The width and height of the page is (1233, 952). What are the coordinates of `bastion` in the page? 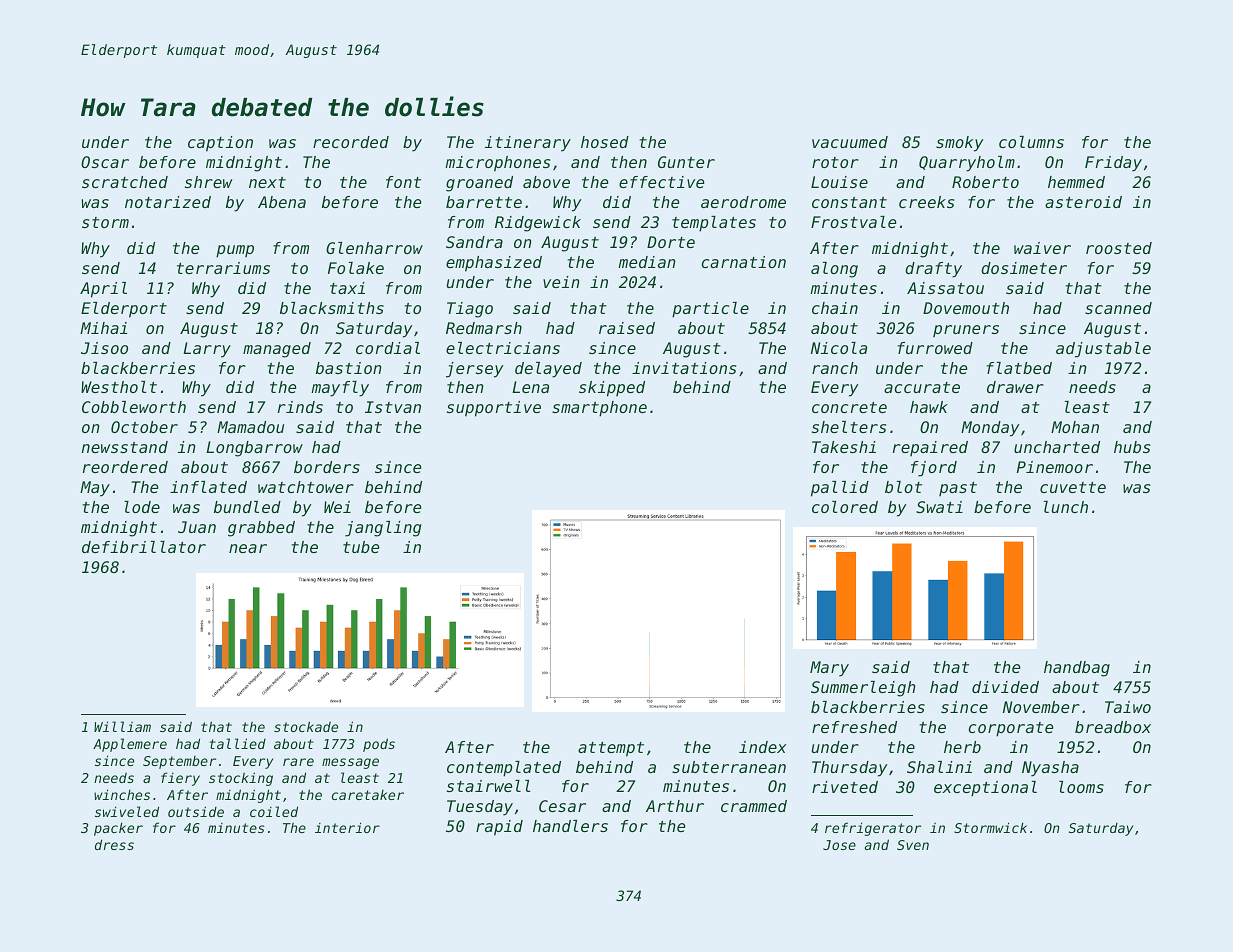 It's located at (349, 368).
